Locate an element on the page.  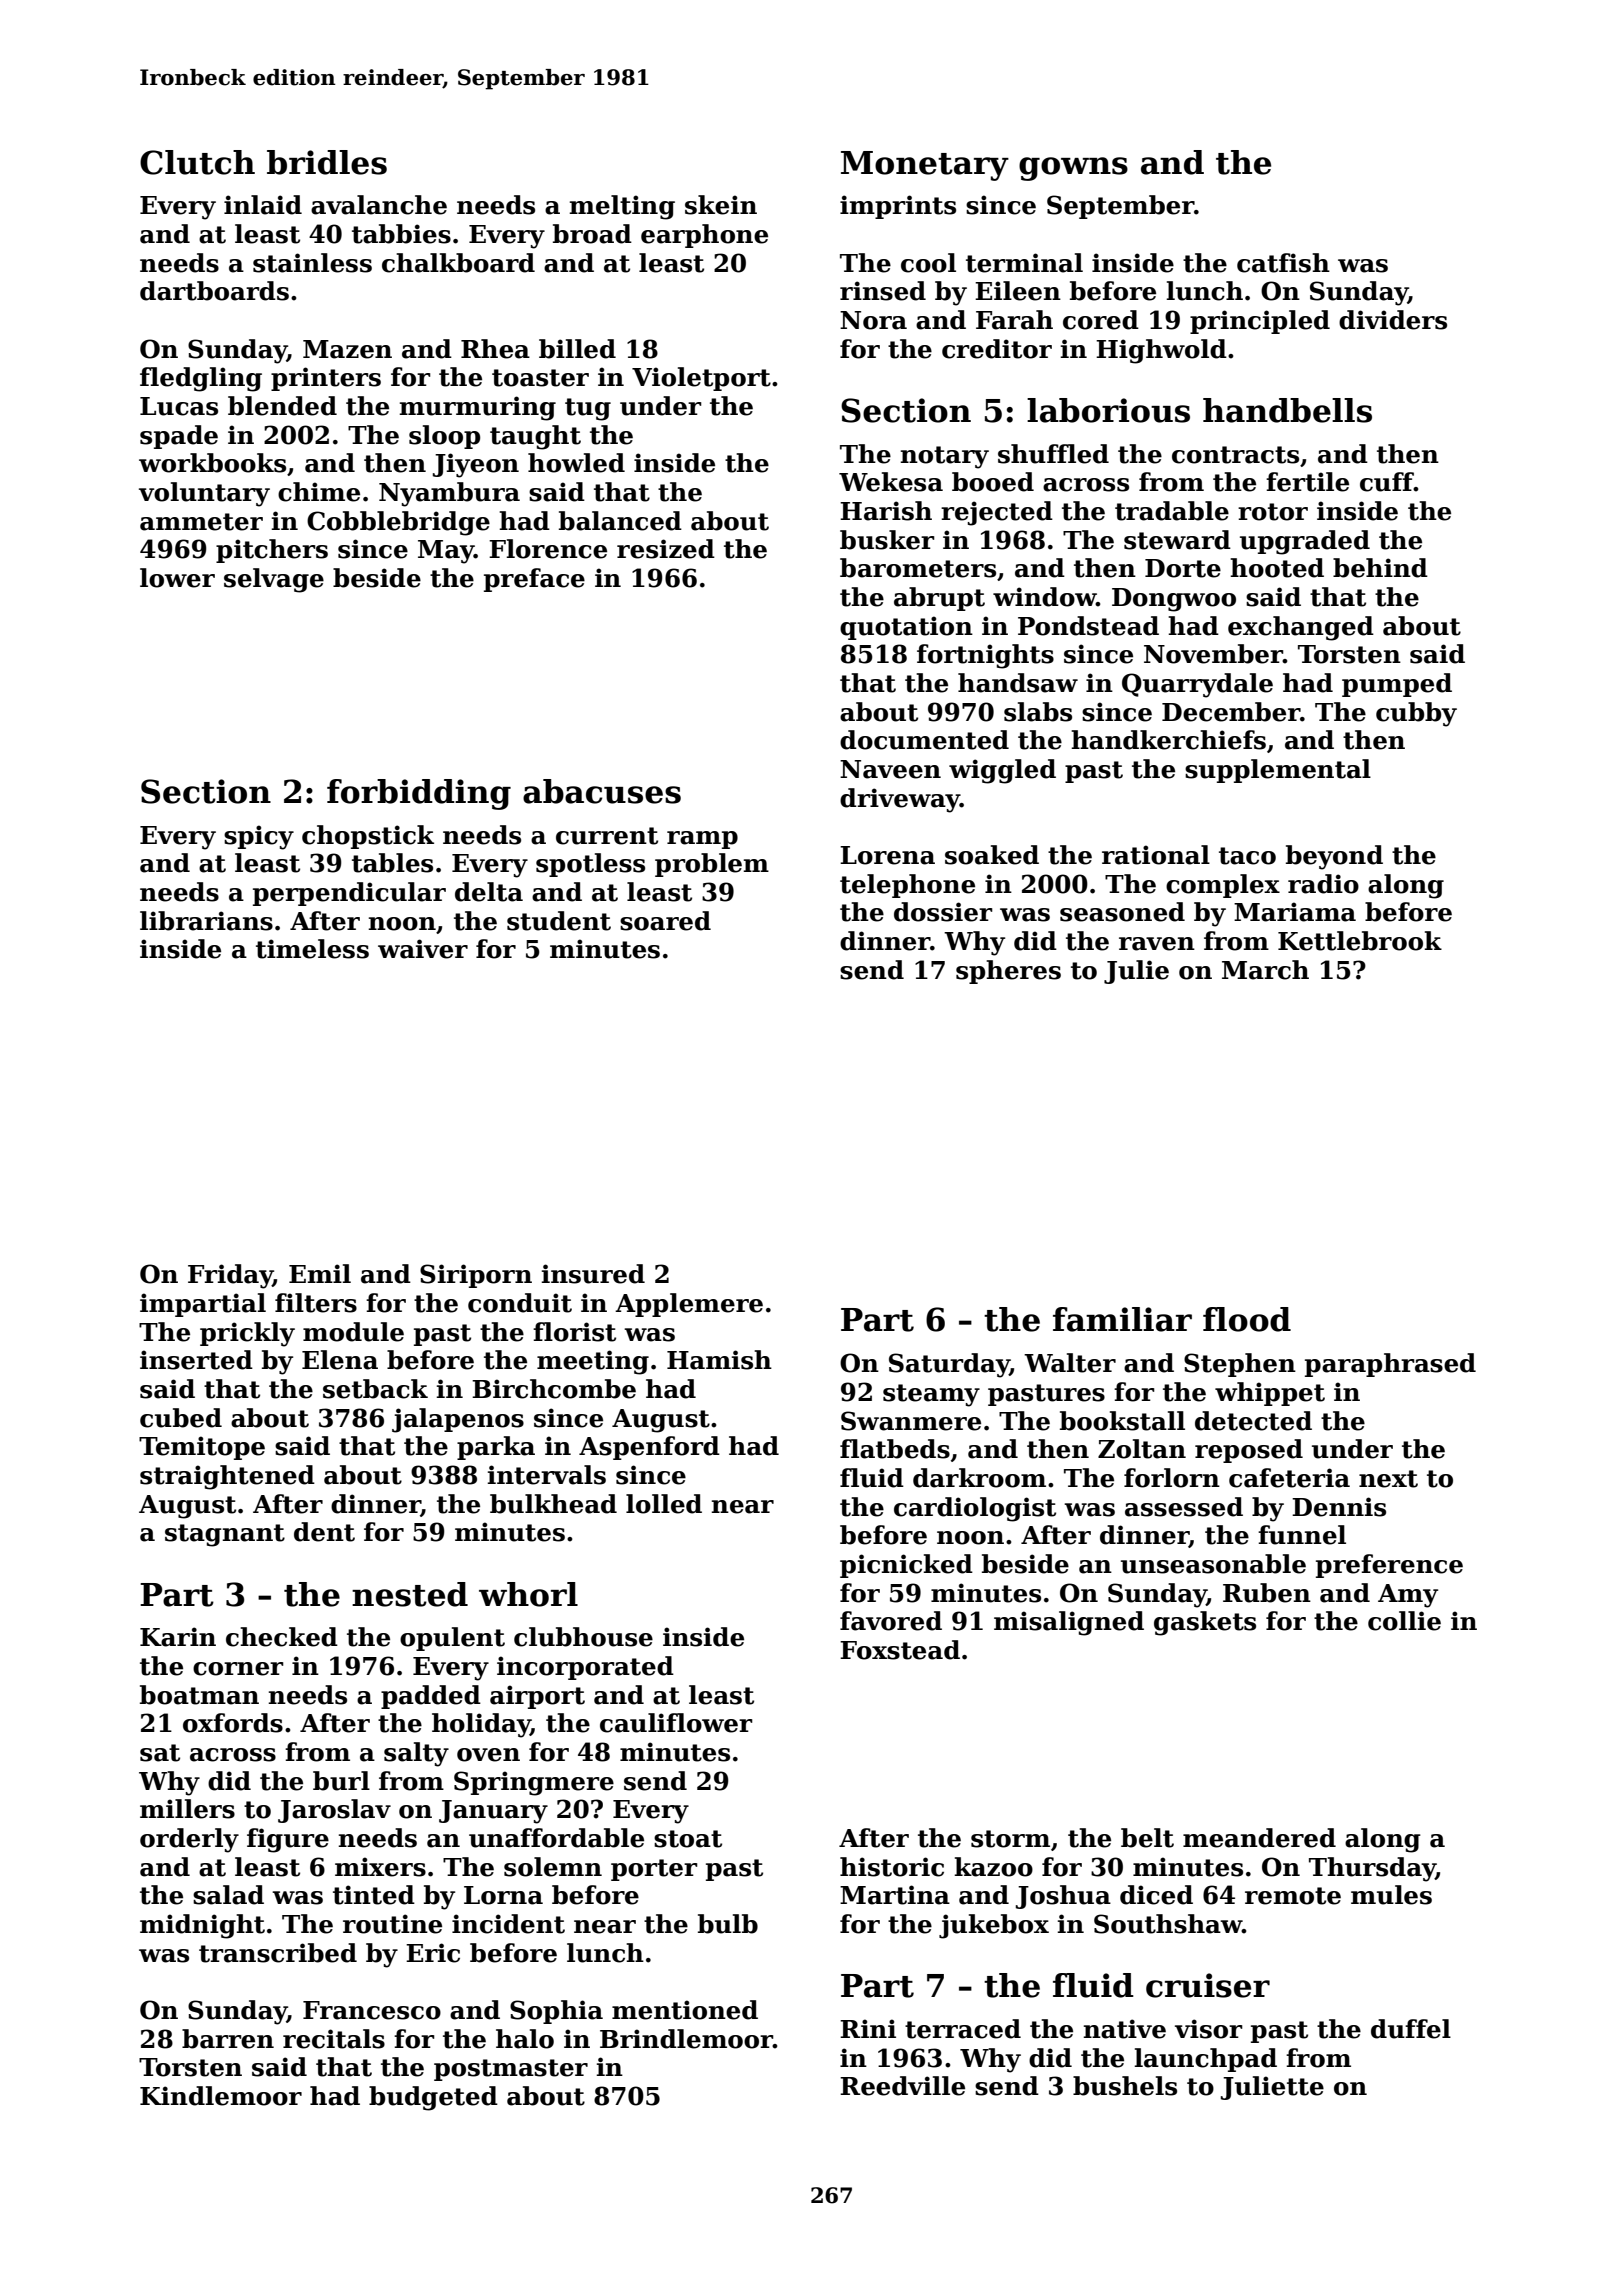
Kettlebrook is located at coordinates (1360, 941).
